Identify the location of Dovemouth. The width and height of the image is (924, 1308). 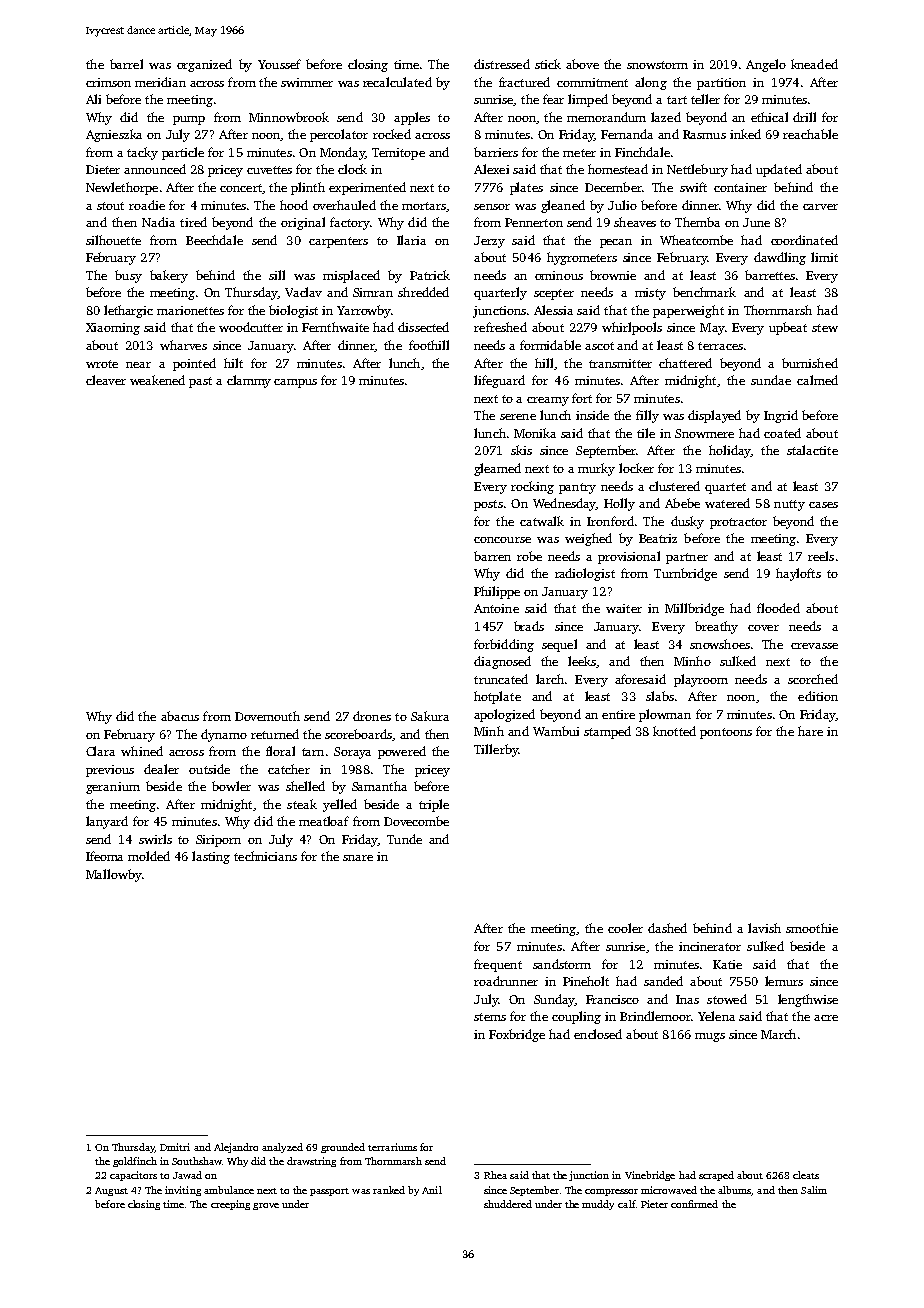
(267, 716).
